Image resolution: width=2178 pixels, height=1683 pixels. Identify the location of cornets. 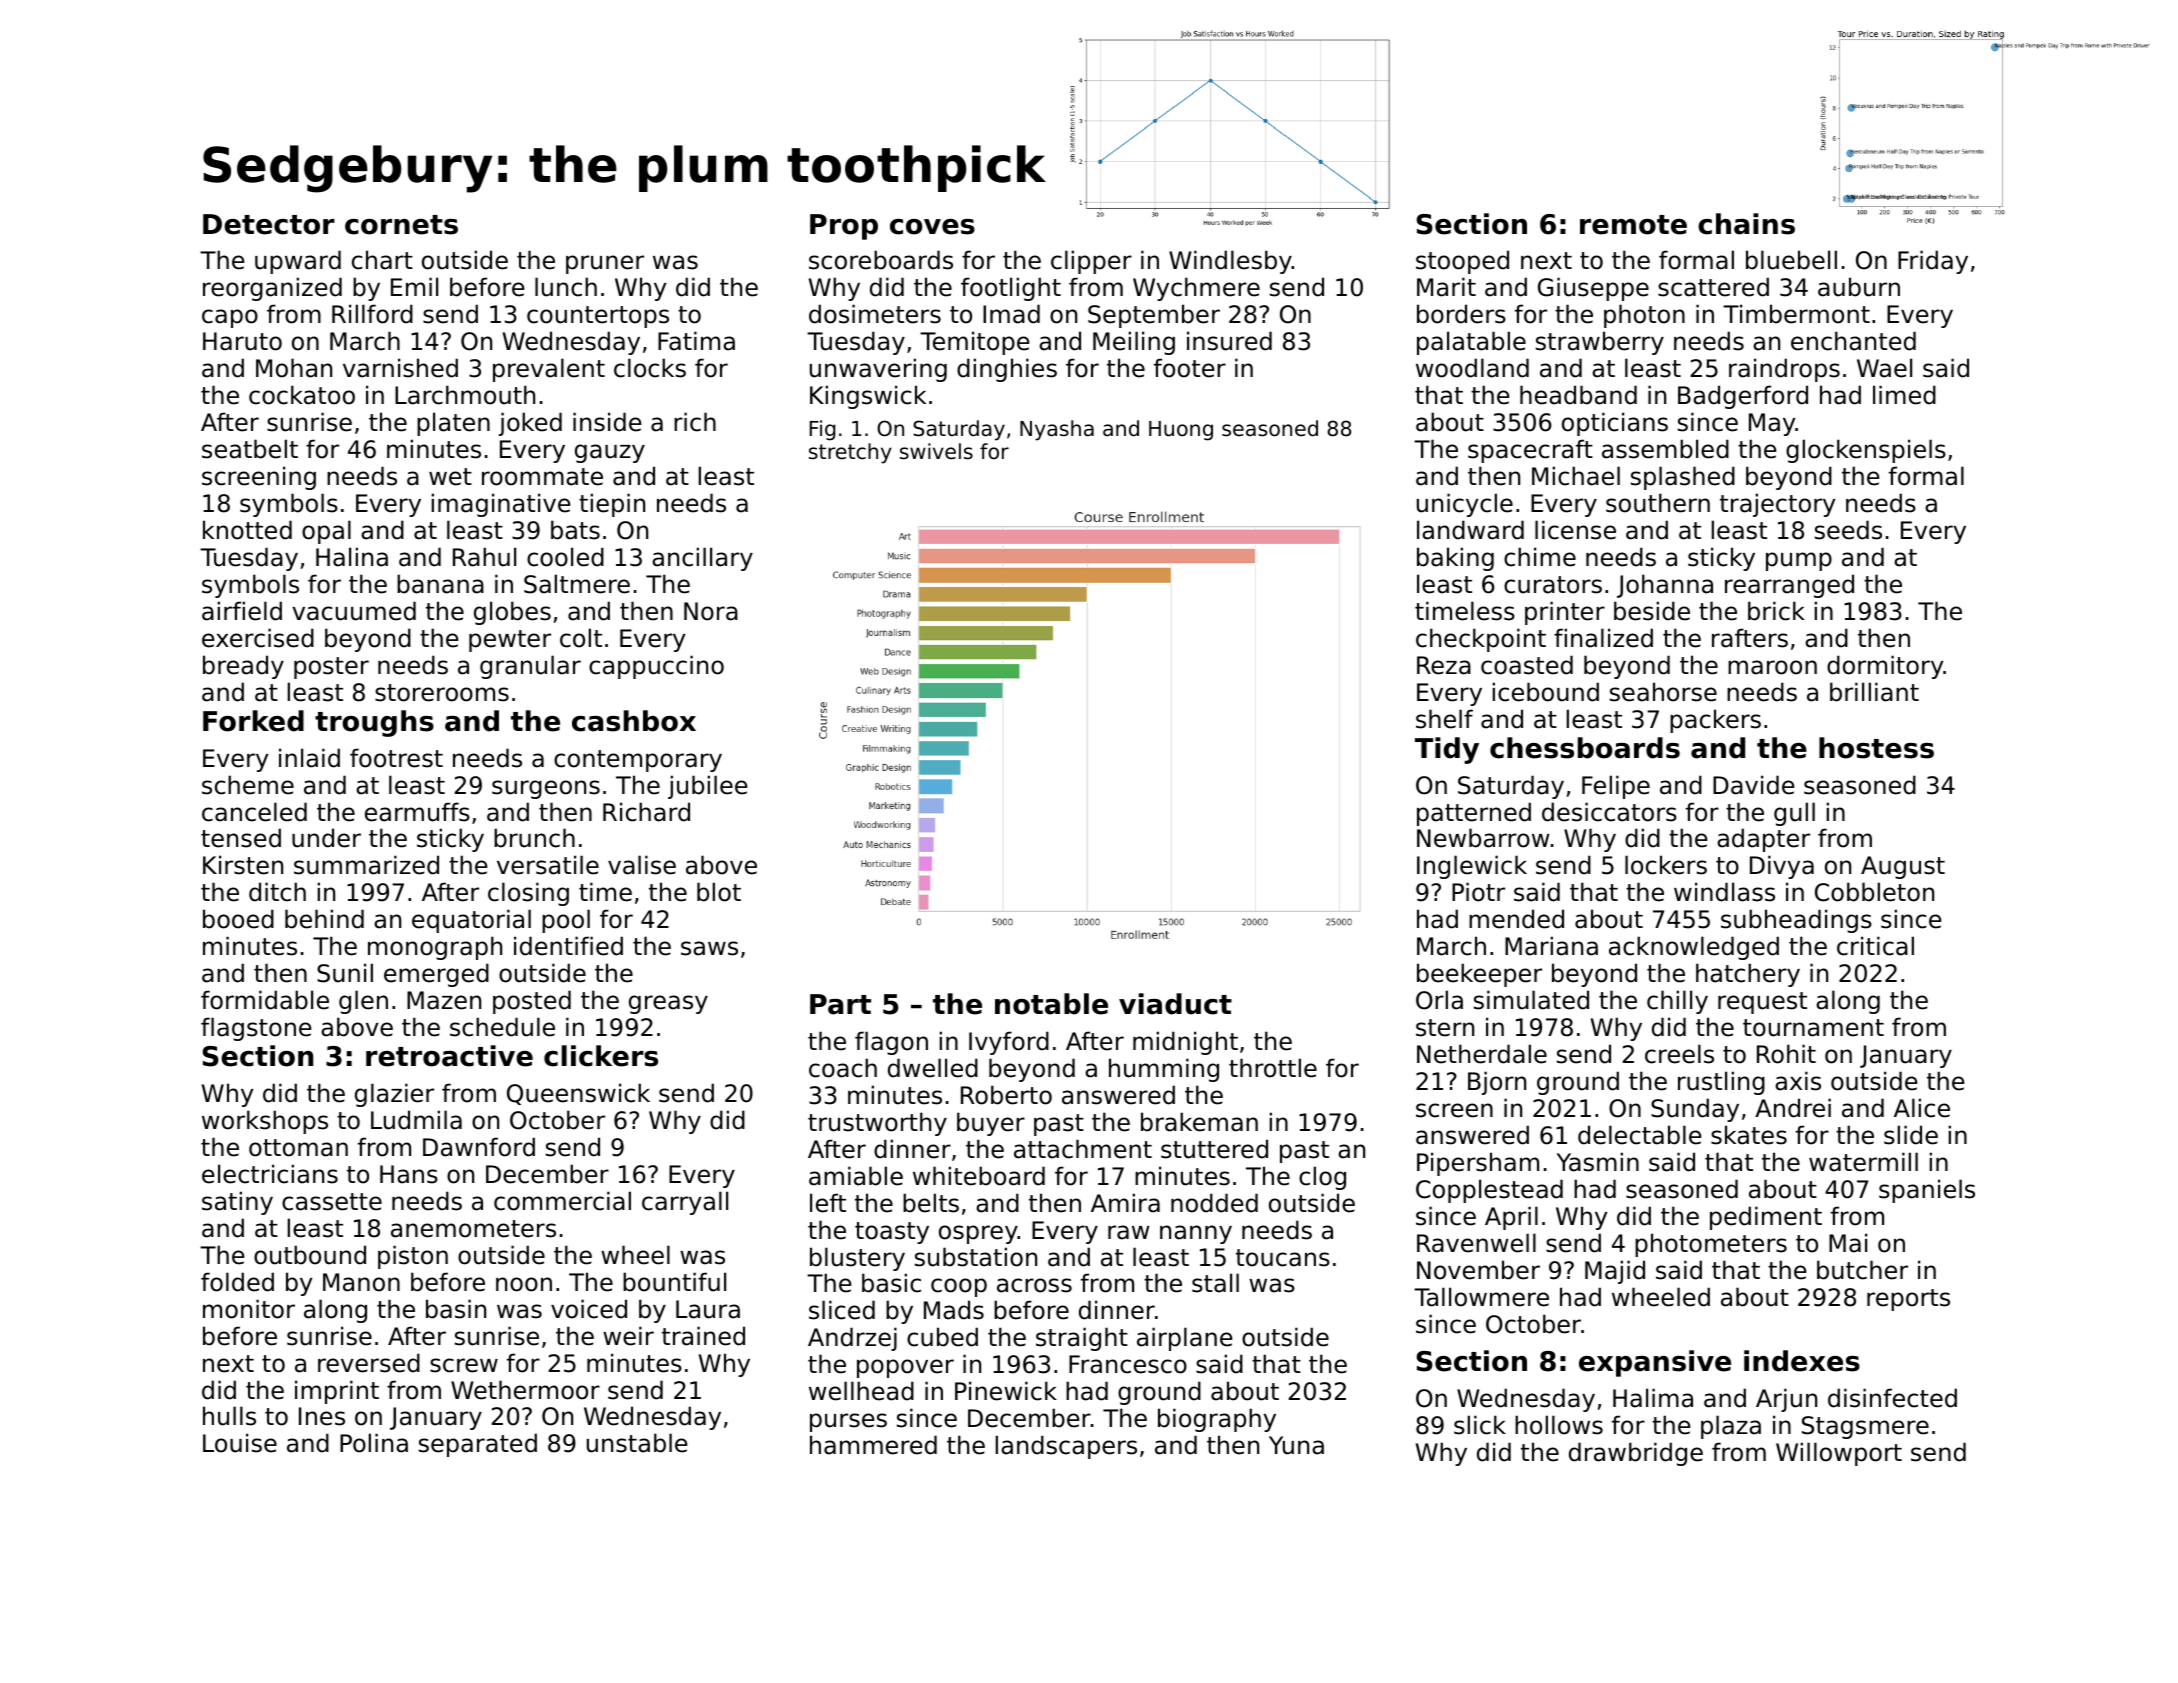
(401, 225).
